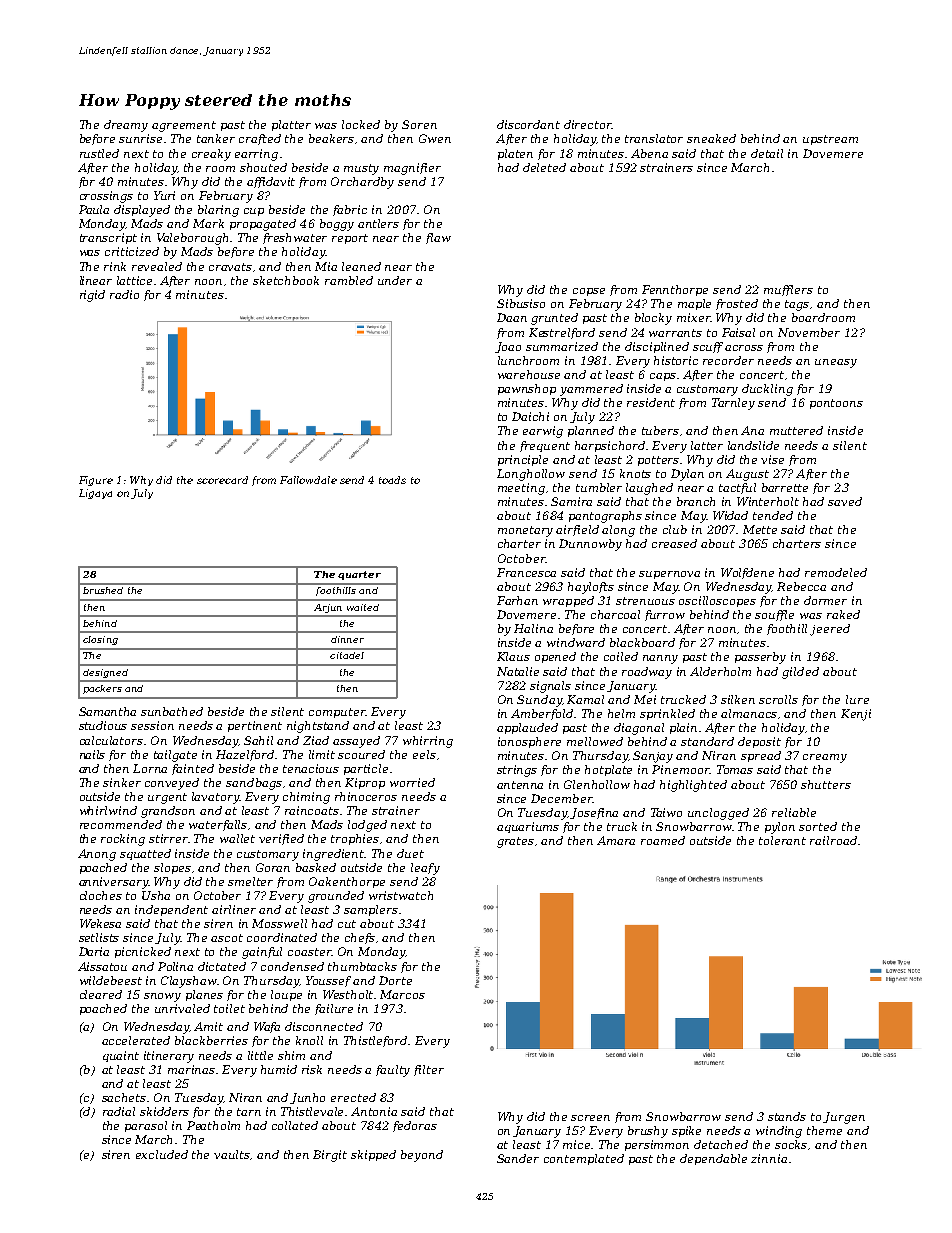 This screenshot has width=952, height=1233. I want to click on shutters, so click(826, 784).
